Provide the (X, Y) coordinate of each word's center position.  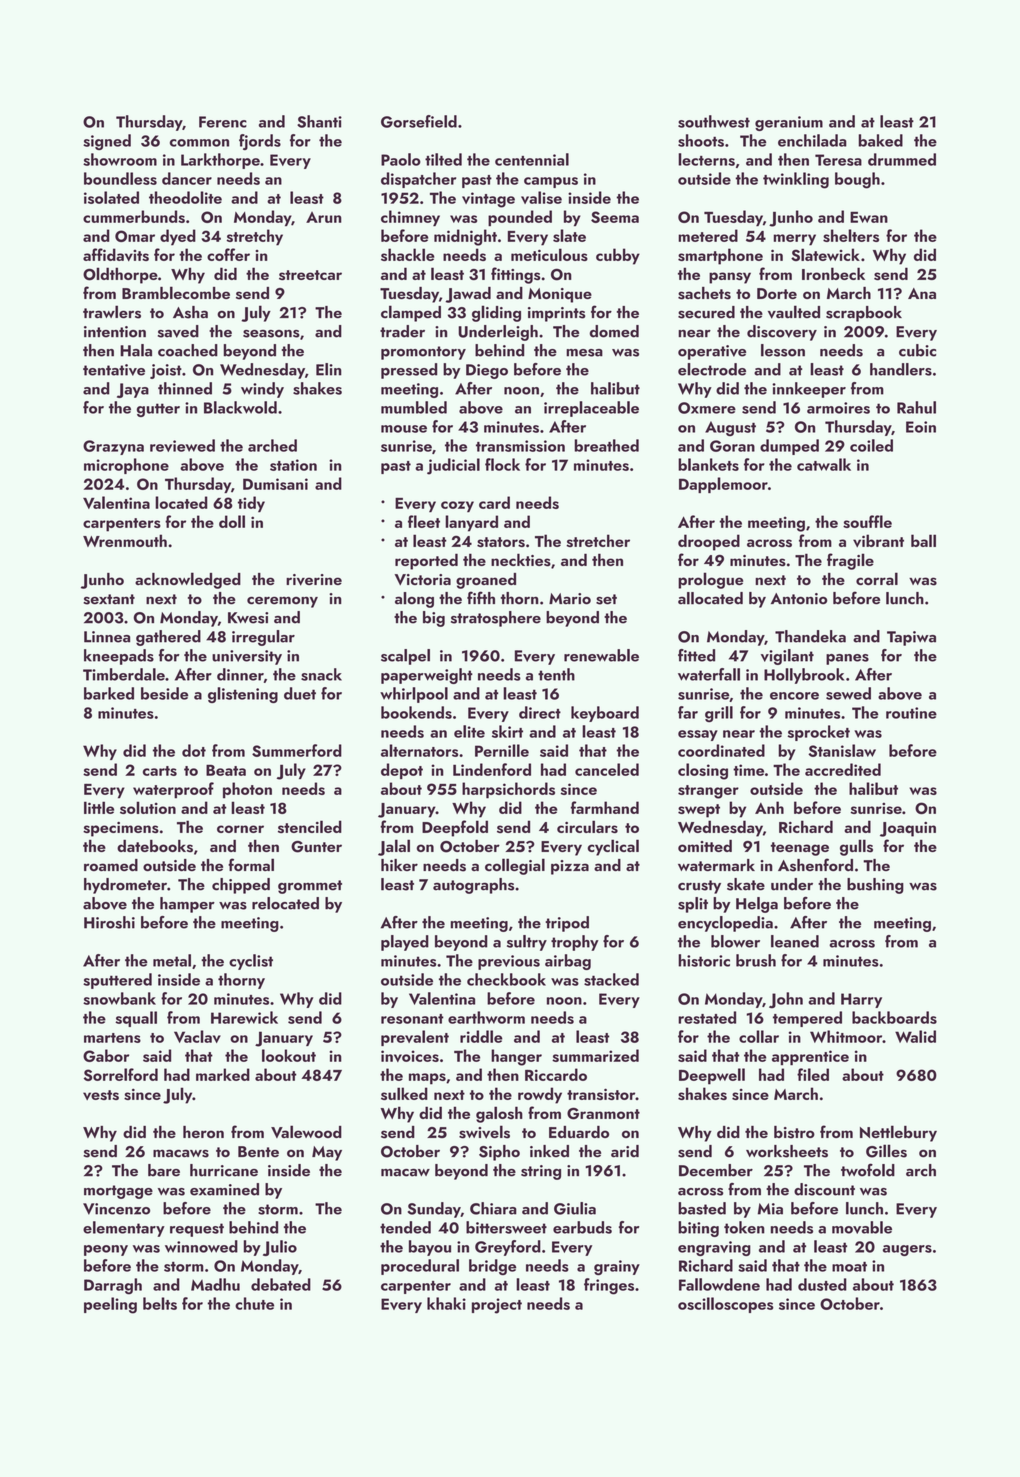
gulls (856, 847)
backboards (894, 1017)
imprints (556, 314)
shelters (851, 235)
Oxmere (707, 408)
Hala (136, 350)
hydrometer (125, 886)
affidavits (116, 254)
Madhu (215, 1284)
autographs (473, 886)
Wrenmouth (125, 540)
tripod (567, 924)
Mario (570, 599)
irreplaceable (591, 409)
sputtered (117, 981)
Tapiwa (911, 638)
